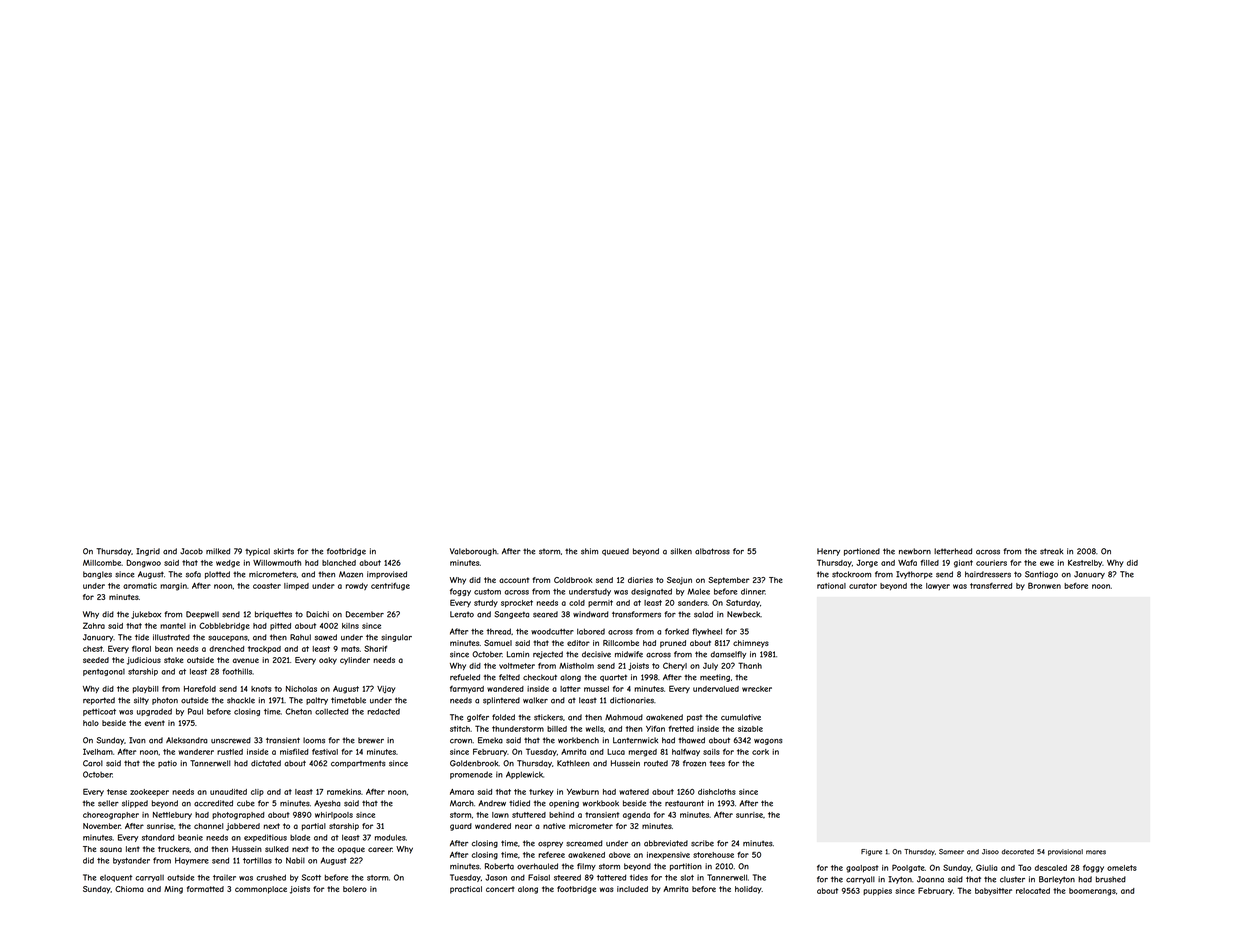  I want to click on Kestrelby, so click(1085, 563).
